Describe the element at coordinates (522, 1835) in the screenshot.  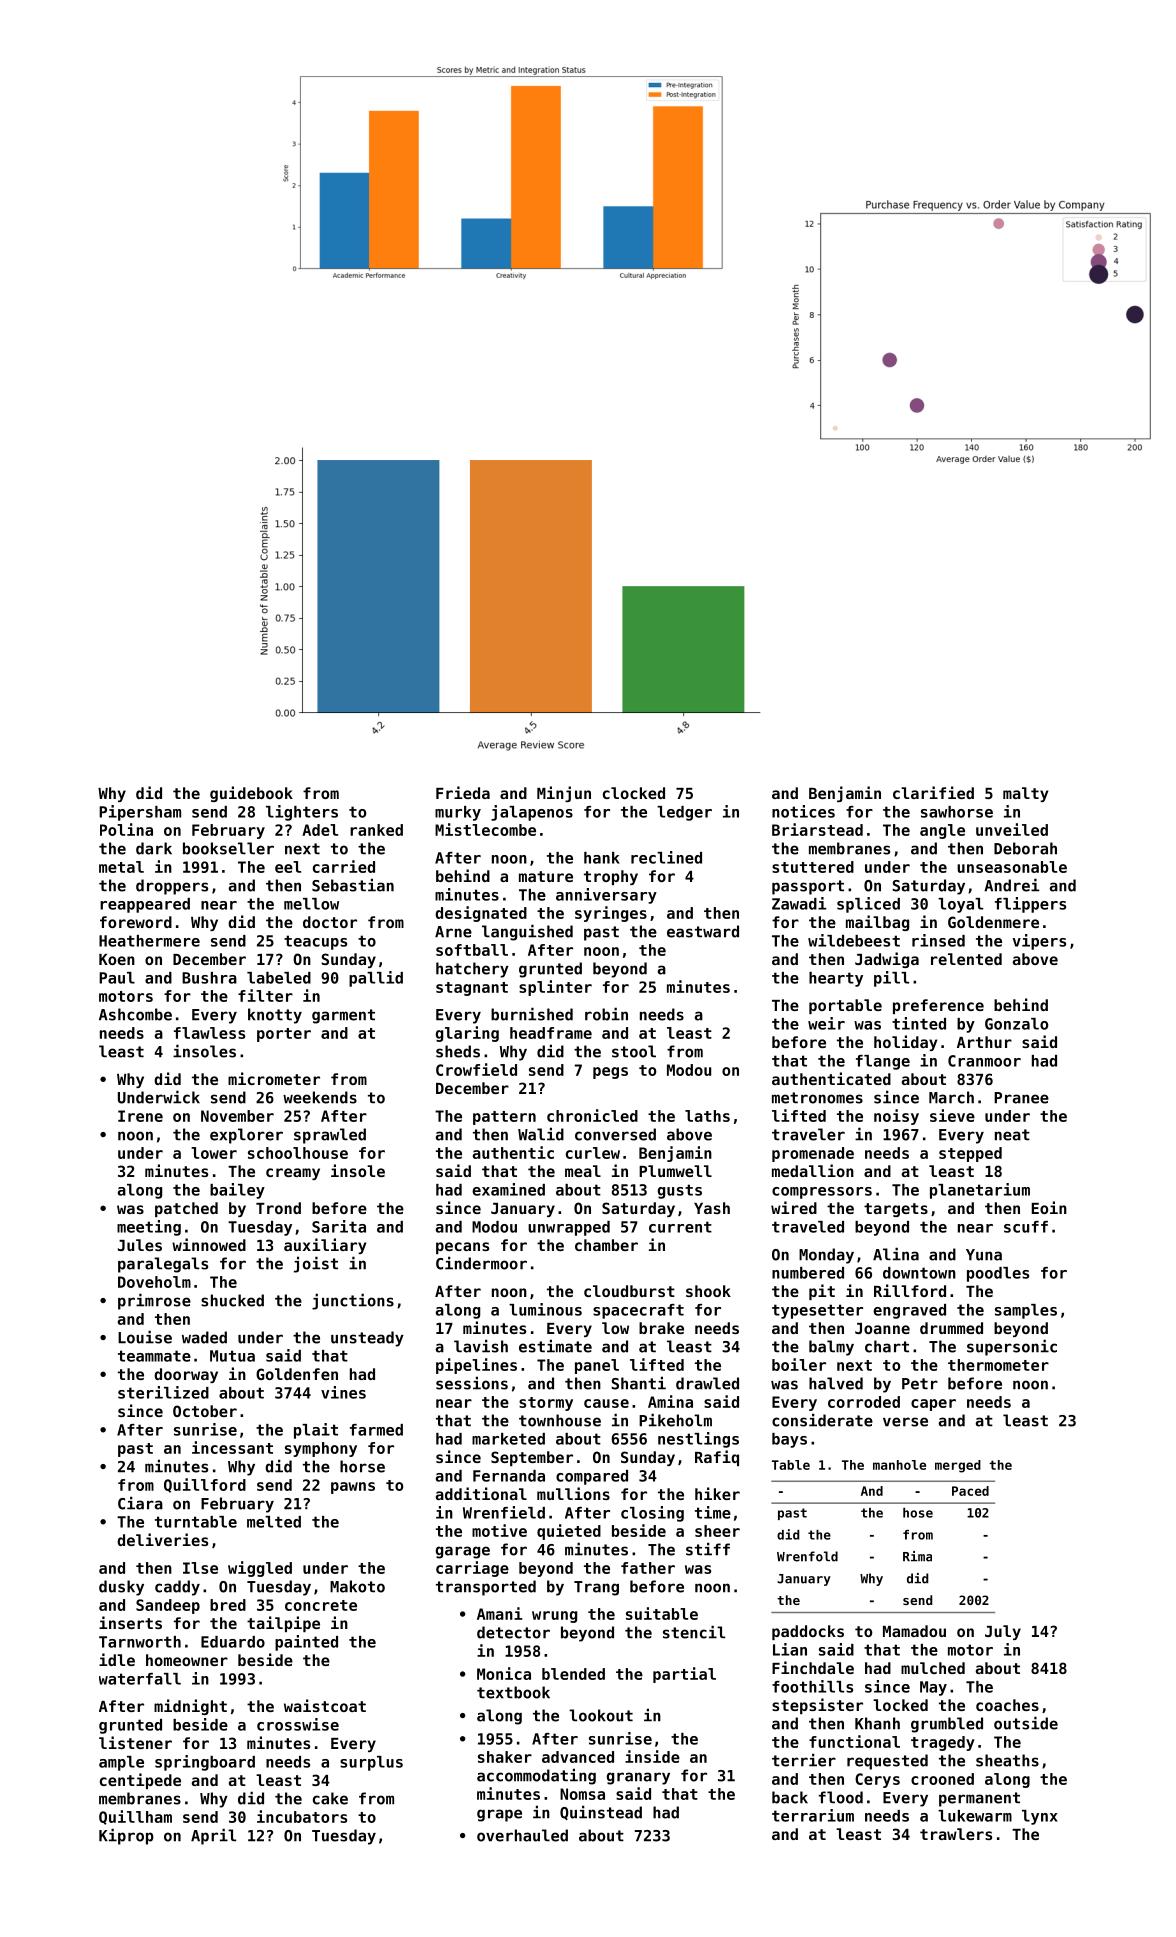
I see `overhauled` at that location.
